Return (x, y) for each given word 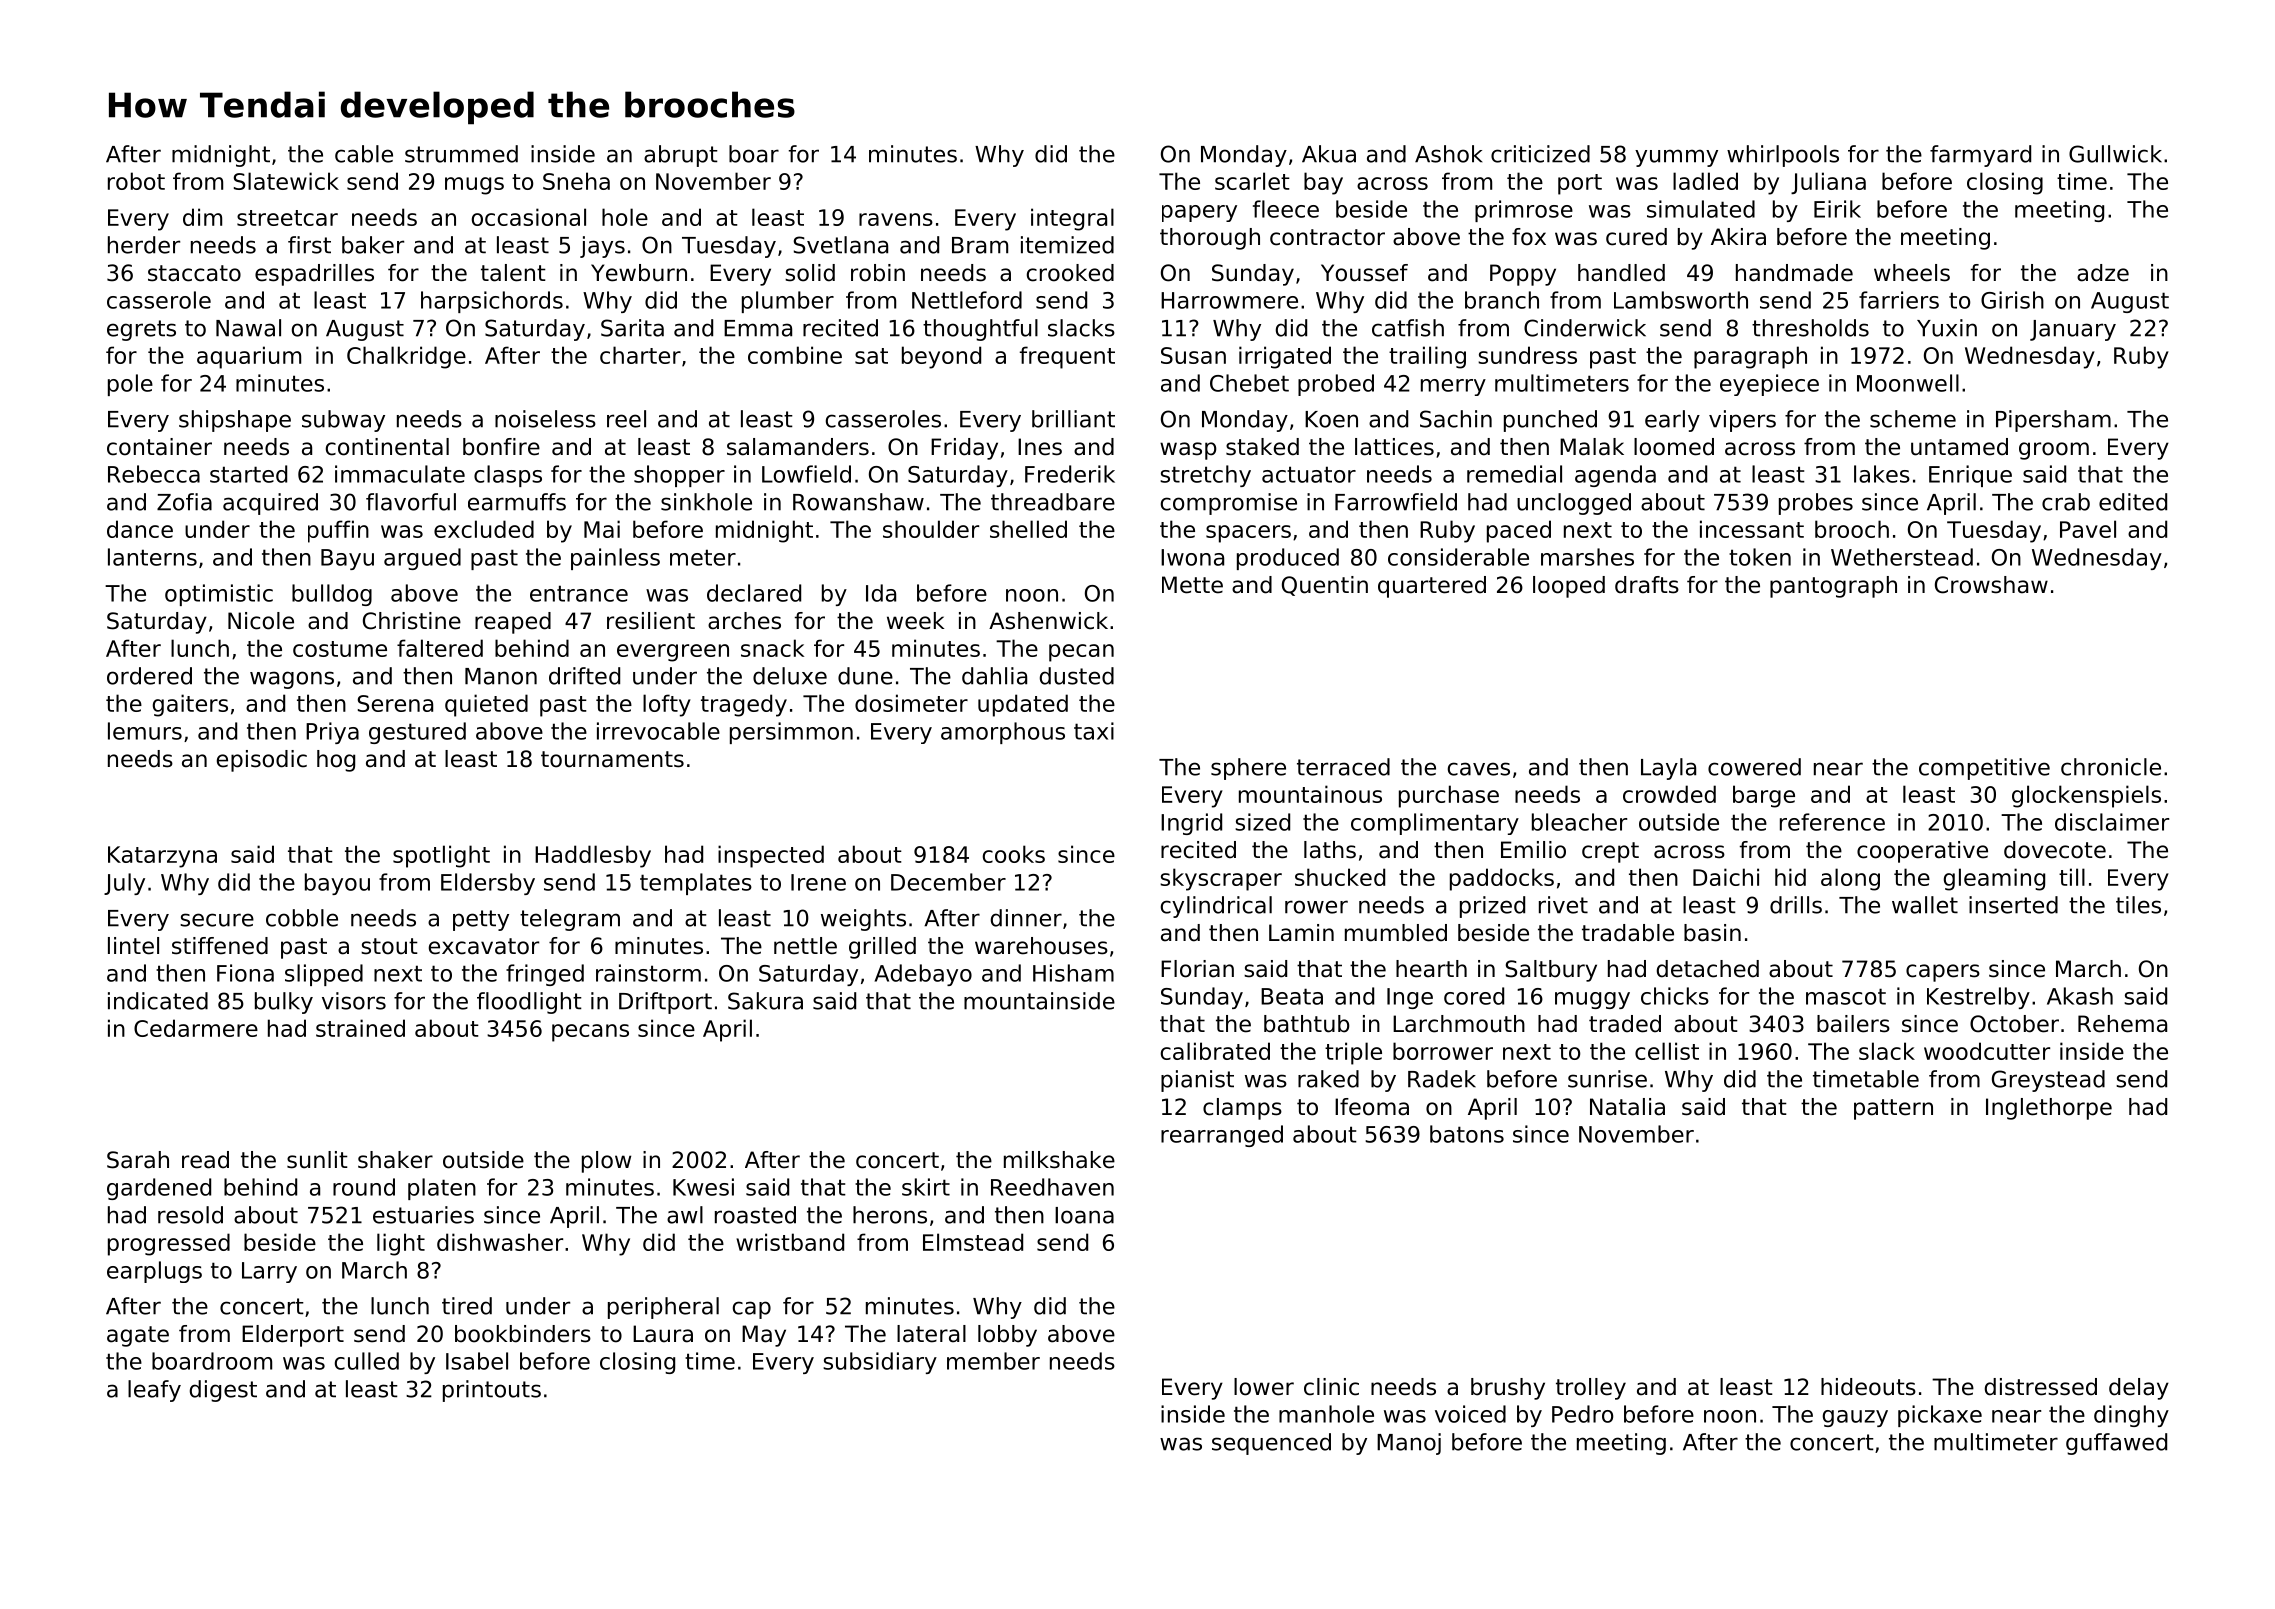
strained (360, 1028)
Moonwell (1908, 383)
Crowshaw (1991, 585)
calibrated (1215, 1051)
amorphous (1003, 733)
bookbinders (523, 1334)
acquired (270, 504)
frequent (1067, 357)
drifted (584, 676)
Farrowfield (1396, 502)
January (2073, 330)
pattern (1893, 1109)
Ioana (1084, 1215)
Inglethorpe (2049, 1109)
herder (144, 245)
